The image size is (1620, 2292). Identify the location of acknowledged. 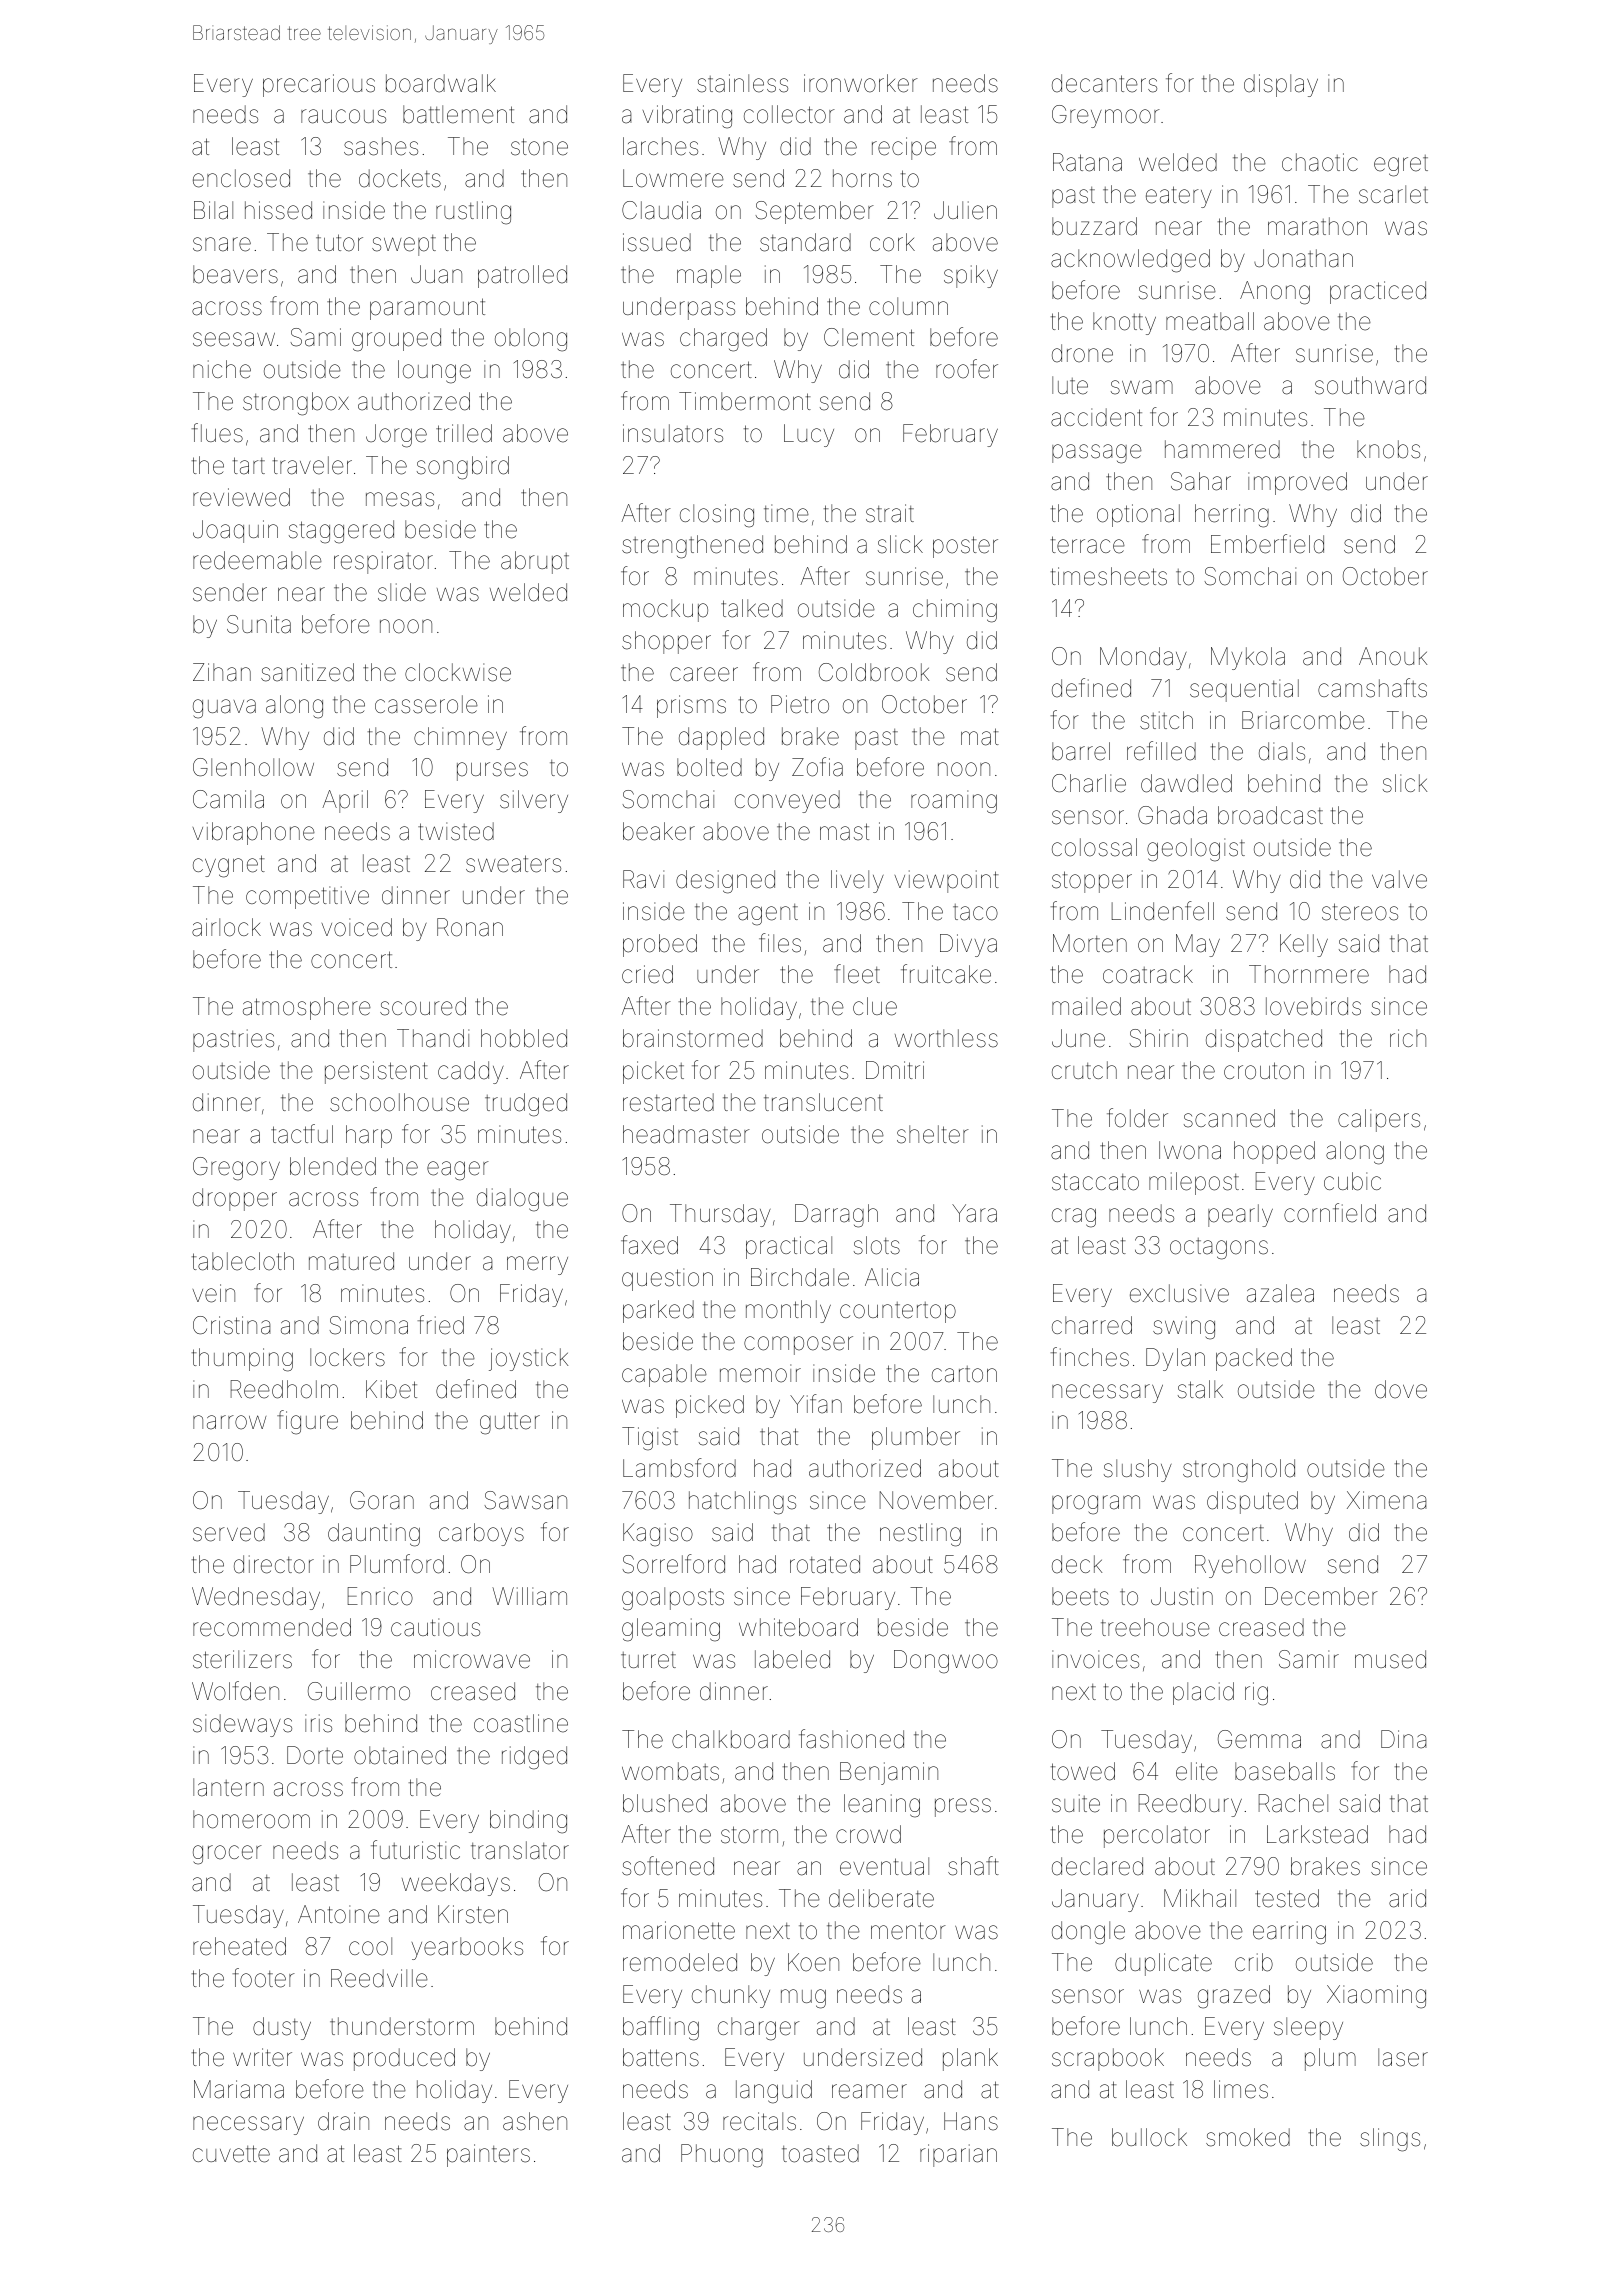
(1130, 261).
